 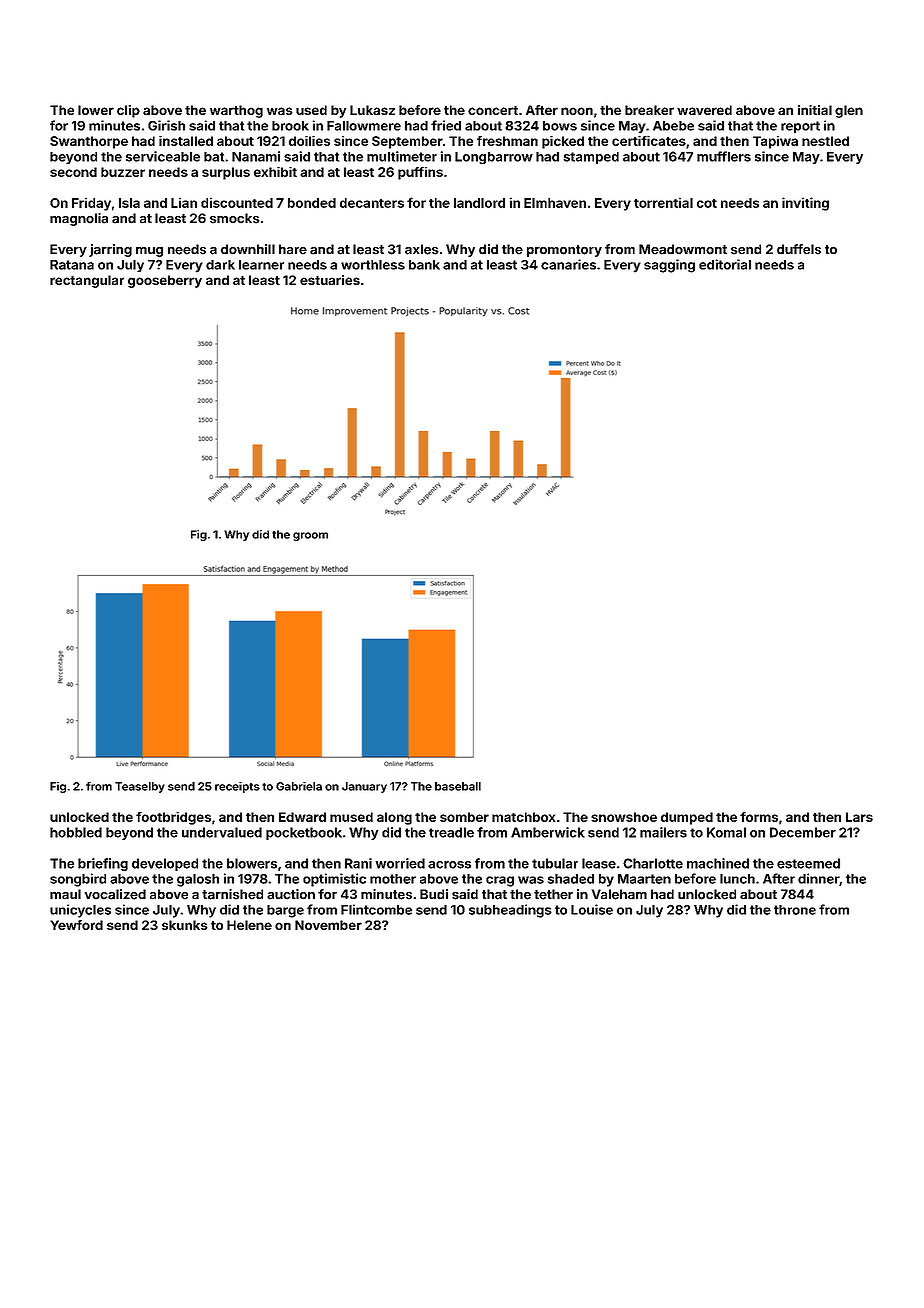 What do you see at coordinates (507, 141) in the screenshot?
I see `freshman` at bounding box center [507, 141].
